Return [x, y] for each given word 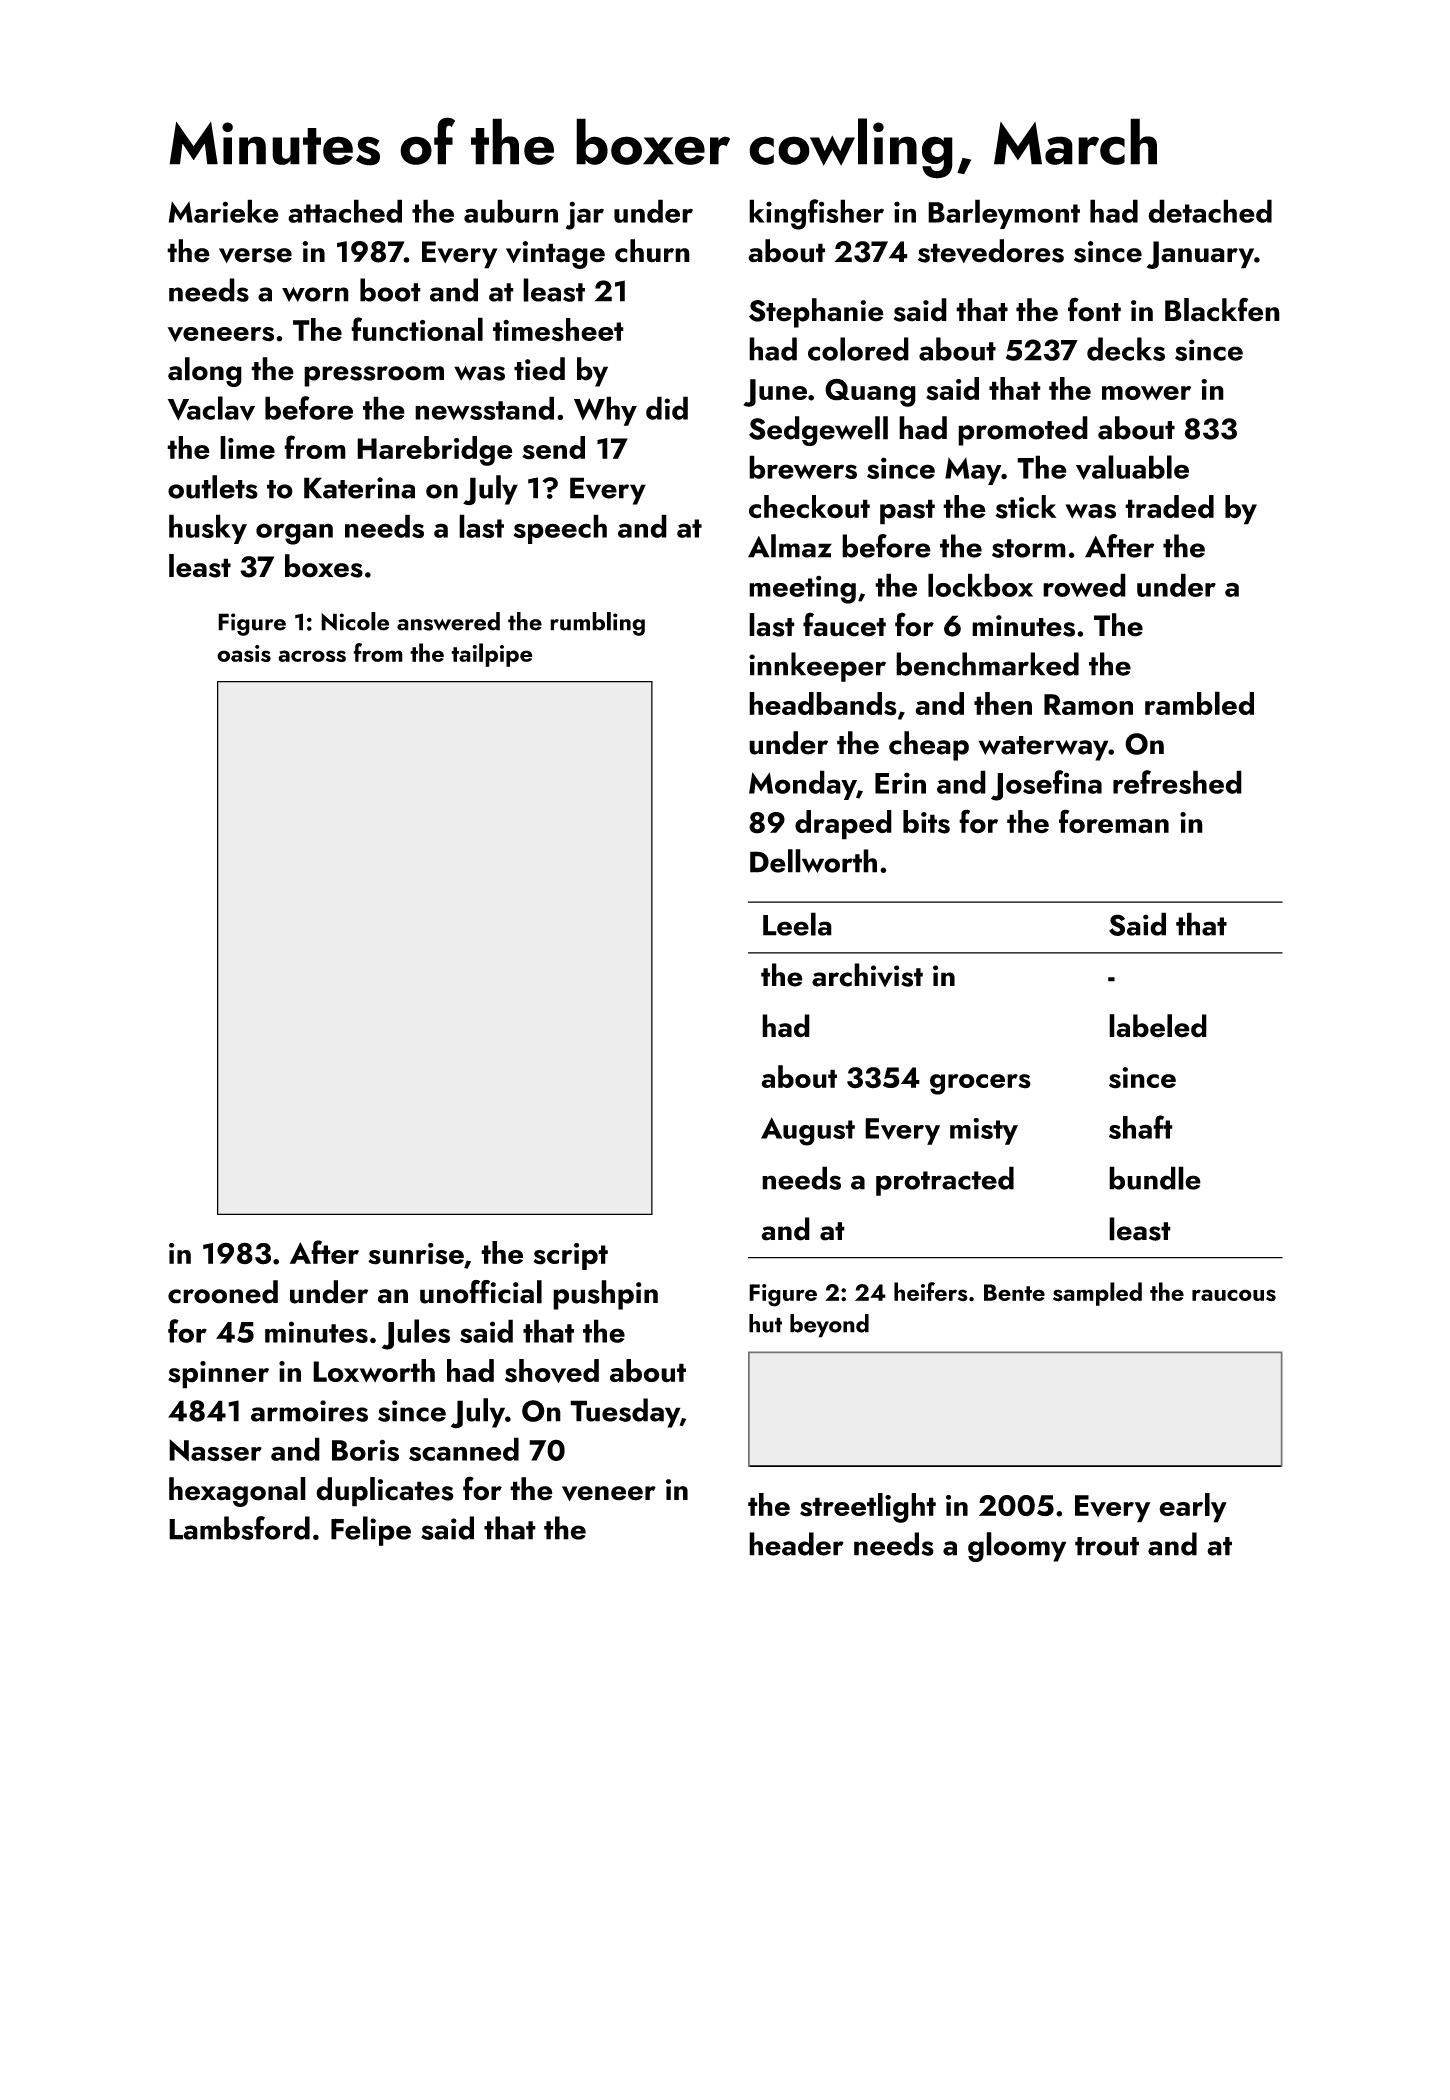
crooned [223, 1292]
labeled [1158, 1026]
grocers [980, 1084]
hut [765, 1323]
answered [448, 621]
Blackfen [1222, 309]
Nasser [215, 1450]
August [808, 1131]
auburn [511, 211]
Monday [803, 785]
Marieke [223, 211]
